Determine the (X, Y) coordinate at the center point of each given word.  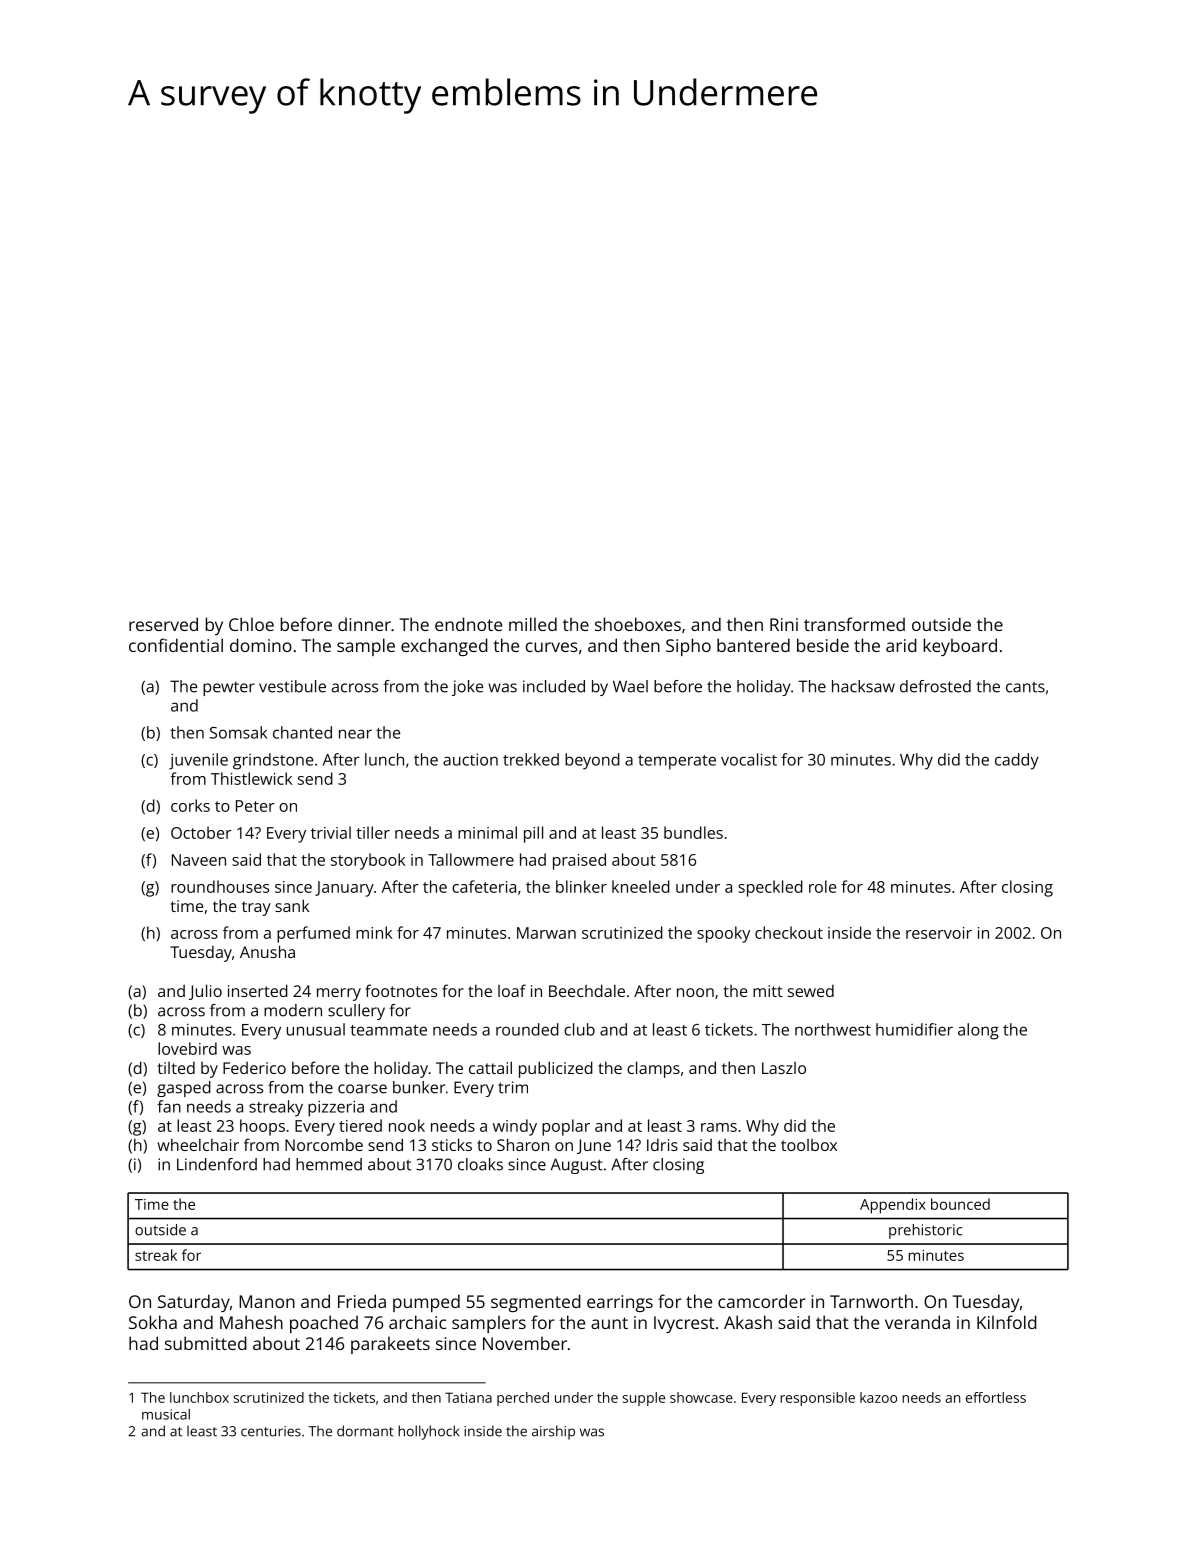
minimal (487, 832)
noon (695, 992)
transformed (854, 624)
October (201, 832)
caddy (1017, 761)
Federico (254, 1068)
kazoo (878, 1397)
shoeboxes (638, 624)
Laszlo (784, 1068)
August (577, 1166)
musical (166, 1414)
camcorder (762, 1301)
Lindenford (217, 1164)
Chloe (251, 624)
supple (644, 1399)
